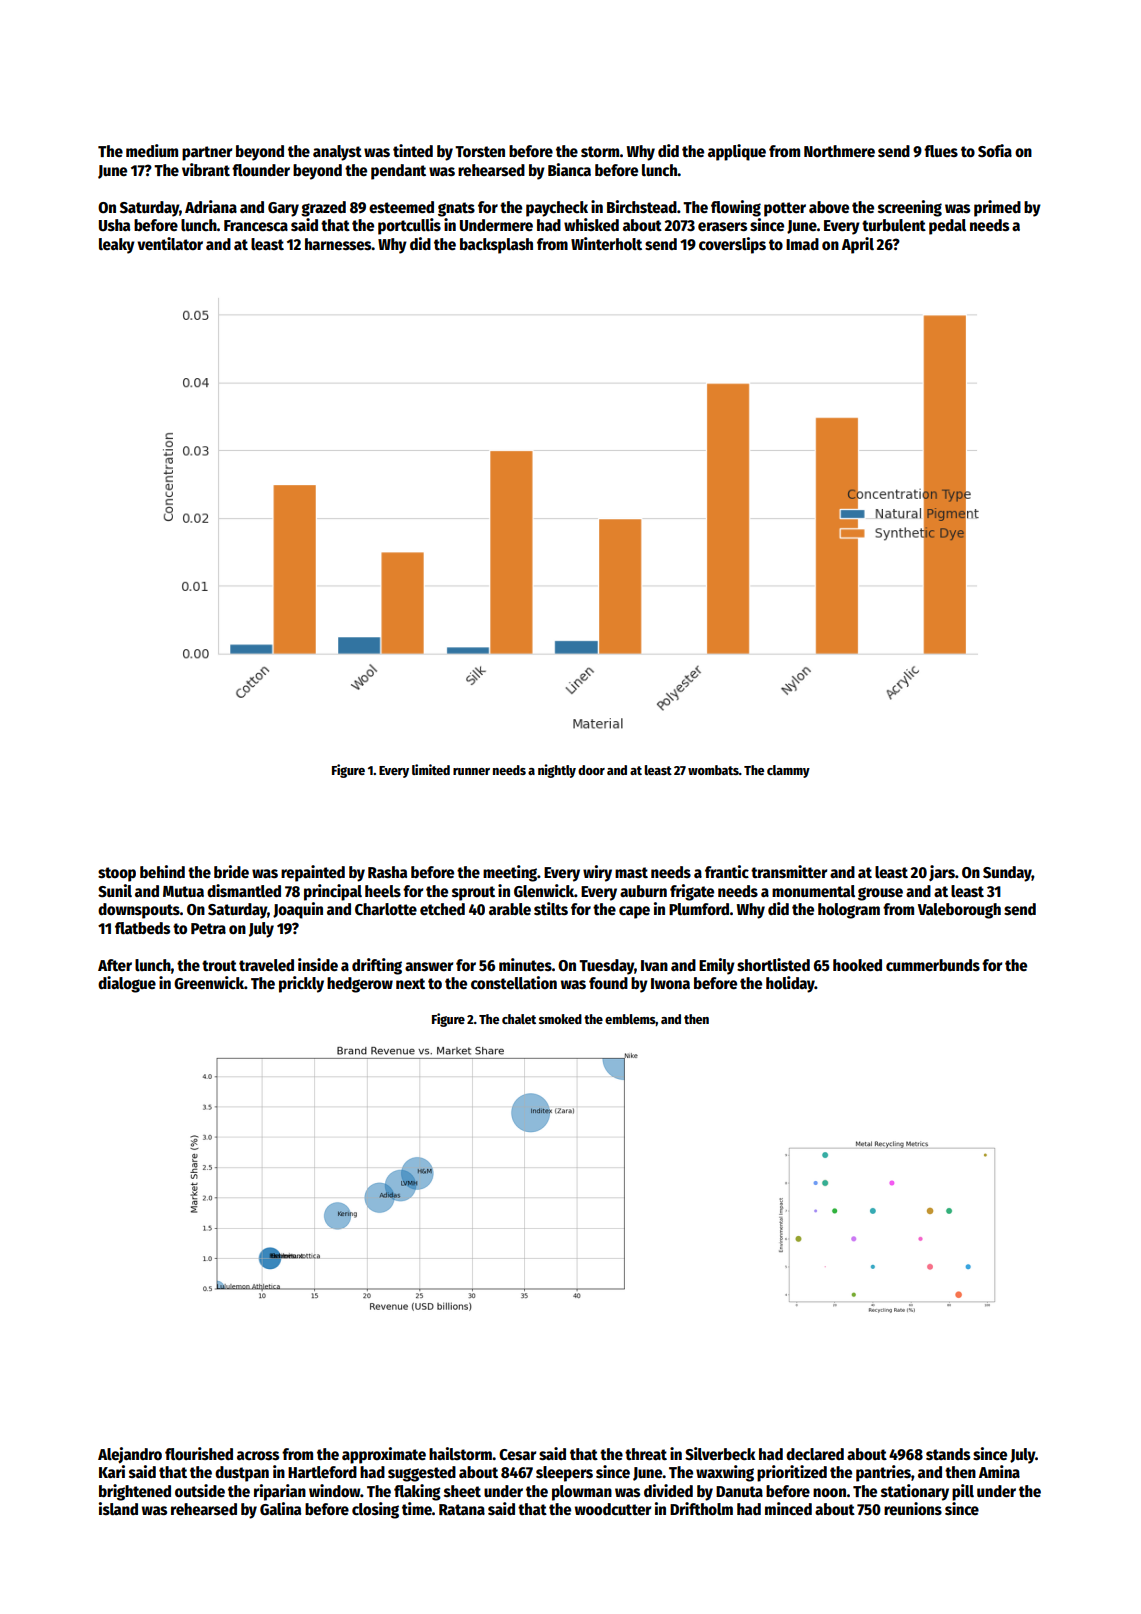 This page has width=1141, height=1614. Describe the element at coordinates (114, 225) in the page. I see `Usha` at that location.
